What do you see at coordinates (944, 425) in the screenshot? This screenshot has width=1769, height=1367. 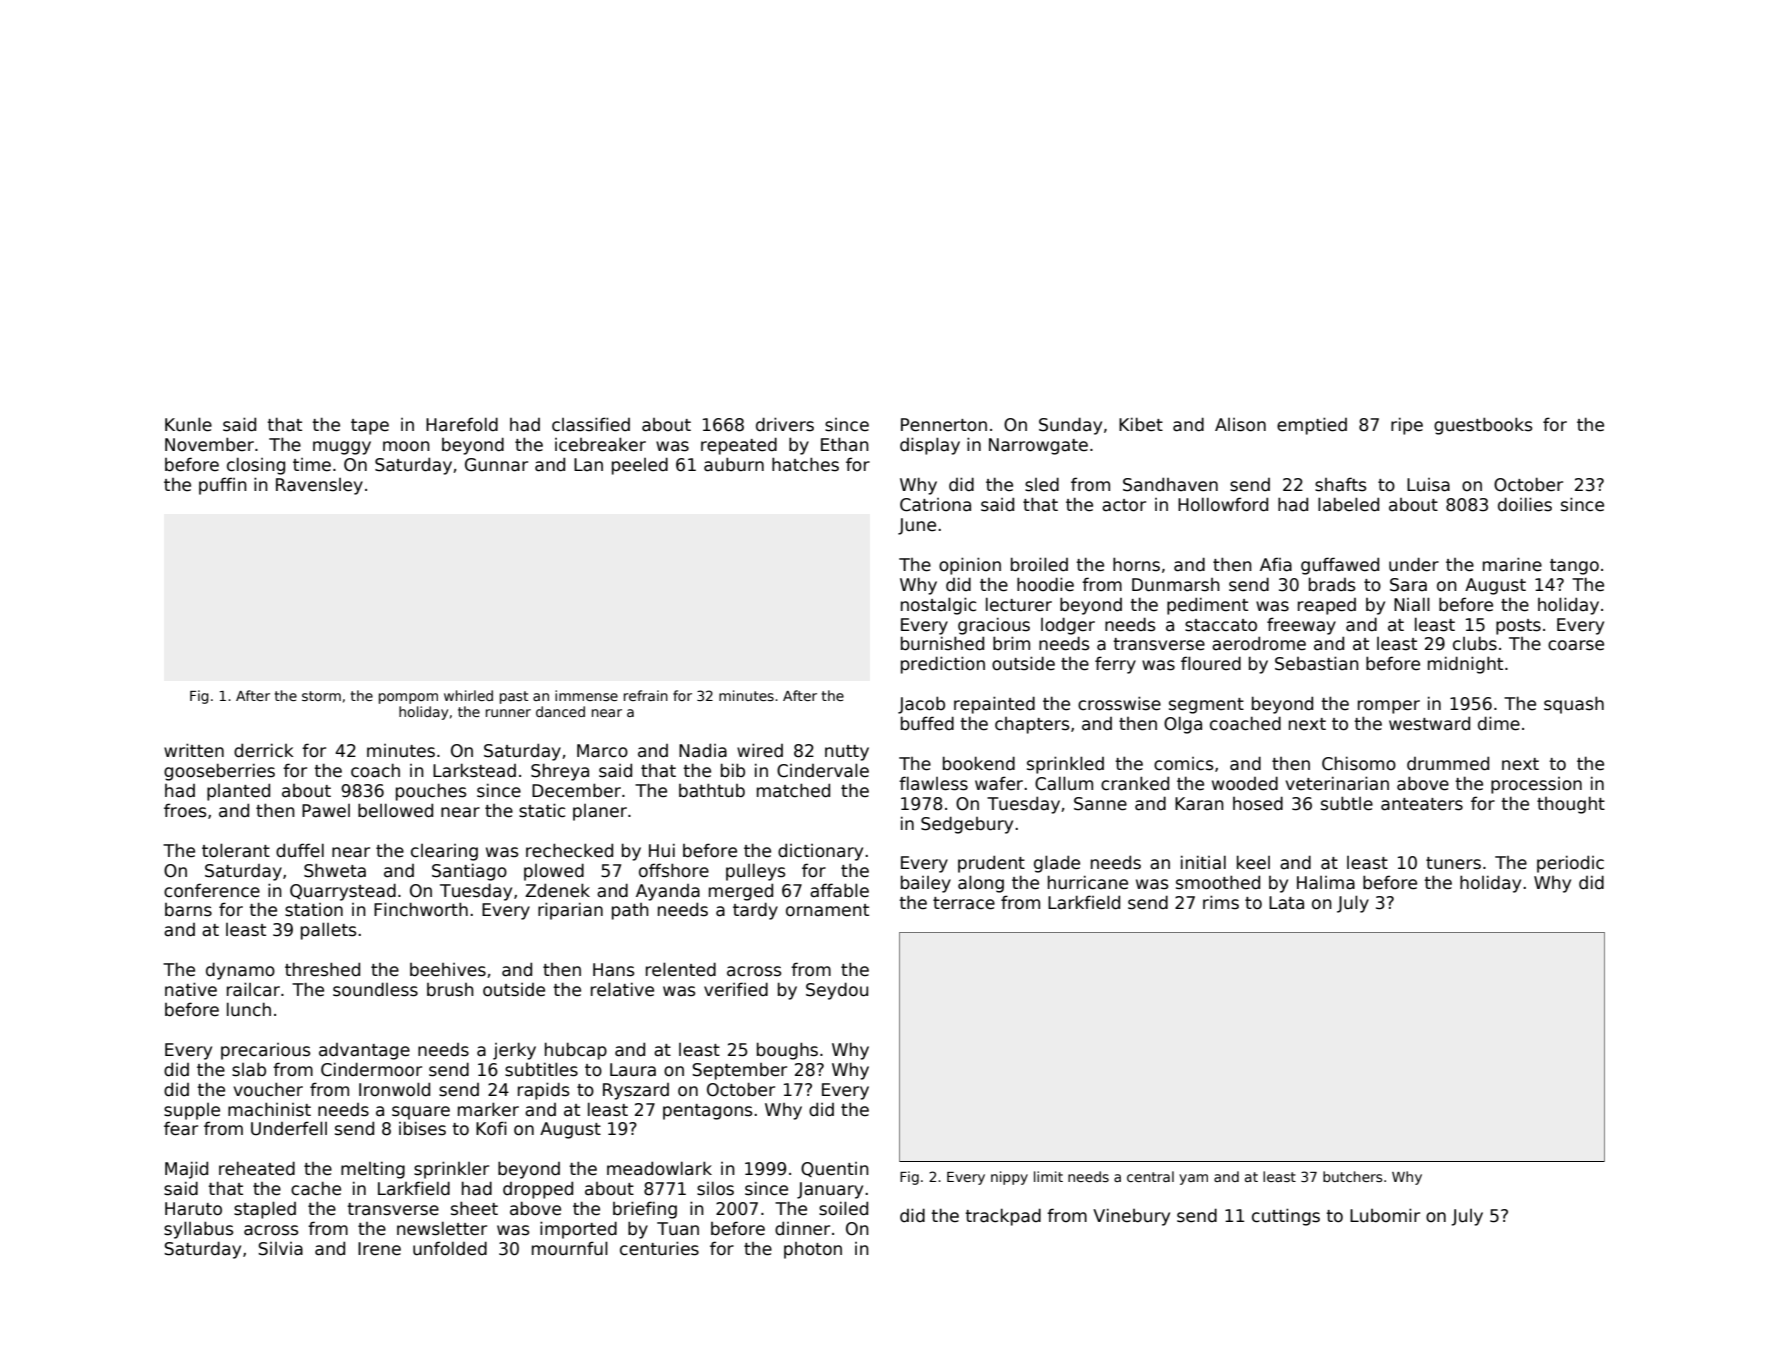 I see `Pennerton` at bounding box center [944, 425].
